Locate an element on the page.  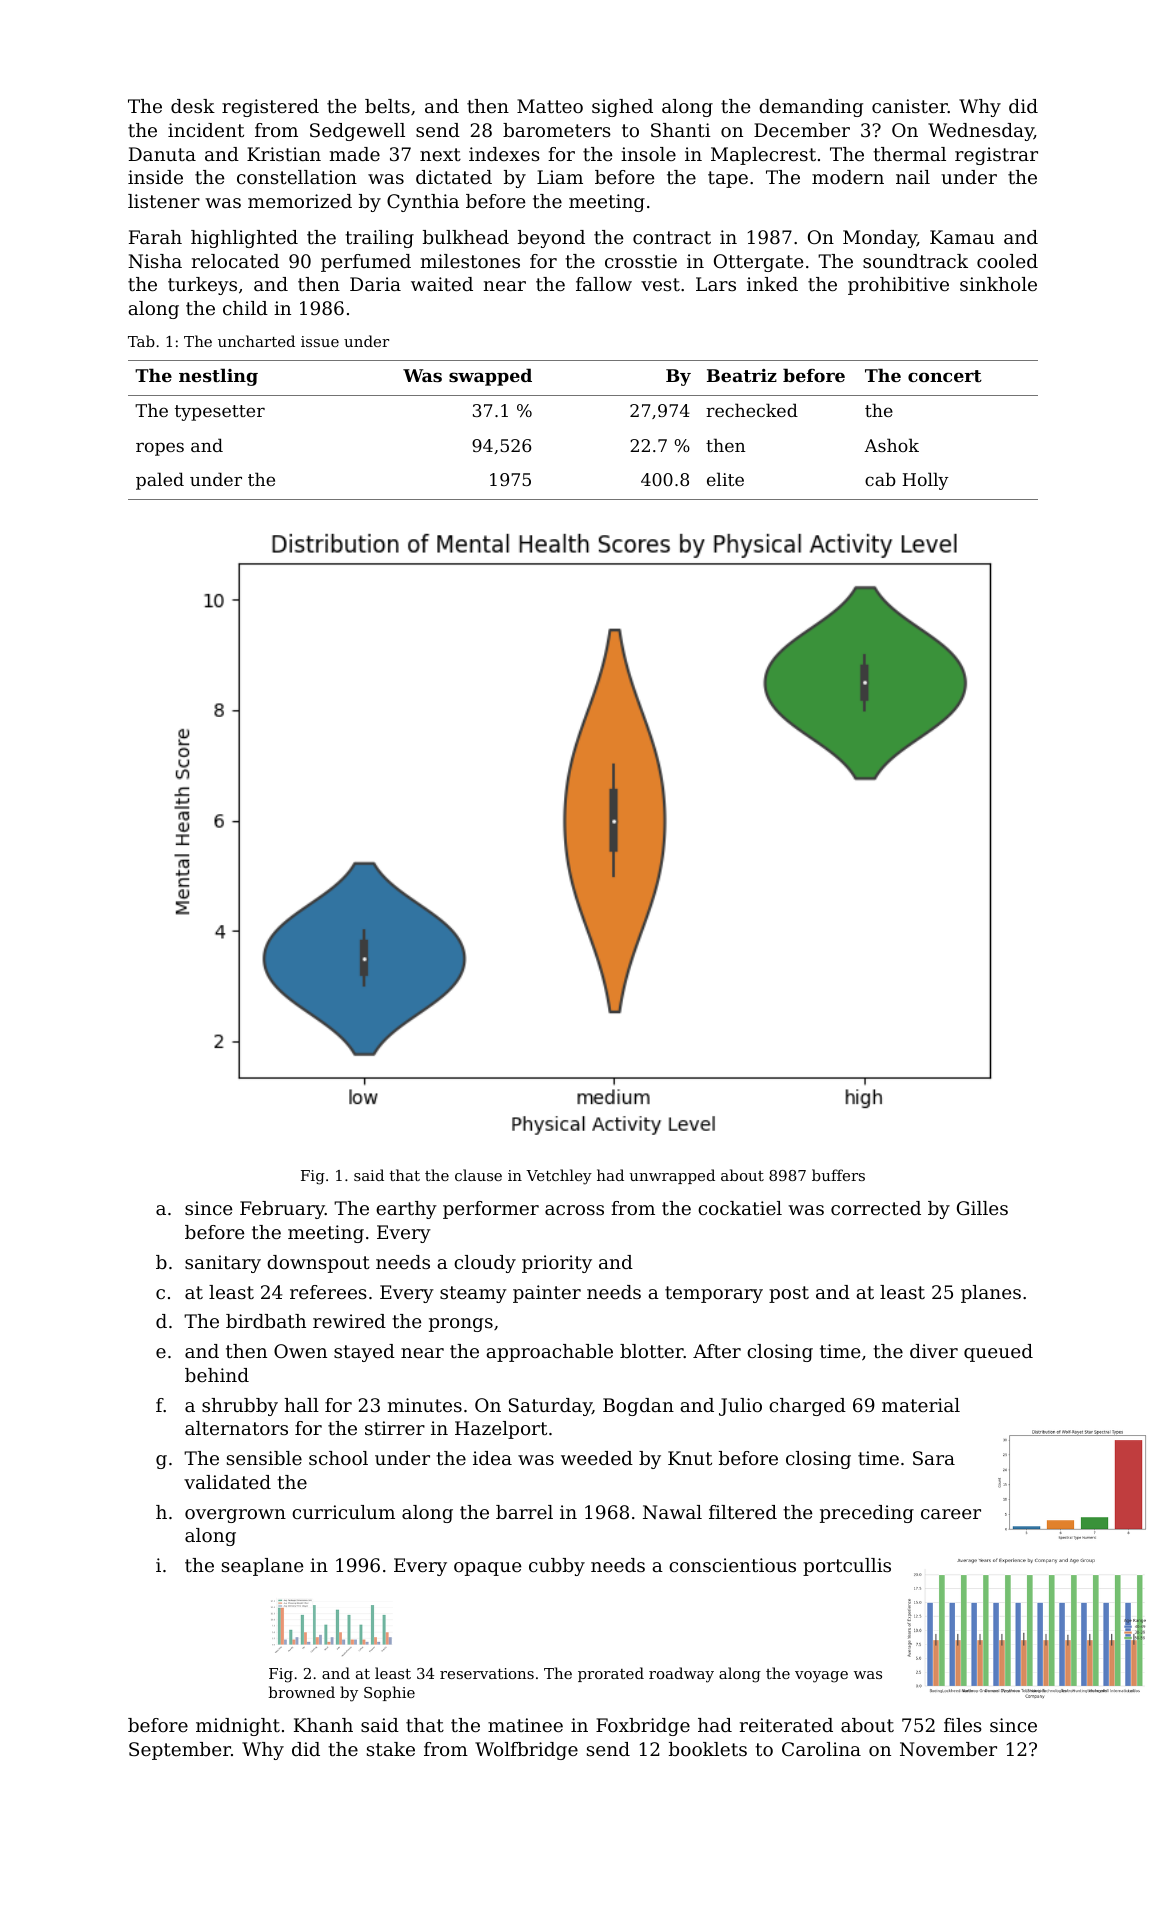
midnight is located at coordinates (238, 1727).
